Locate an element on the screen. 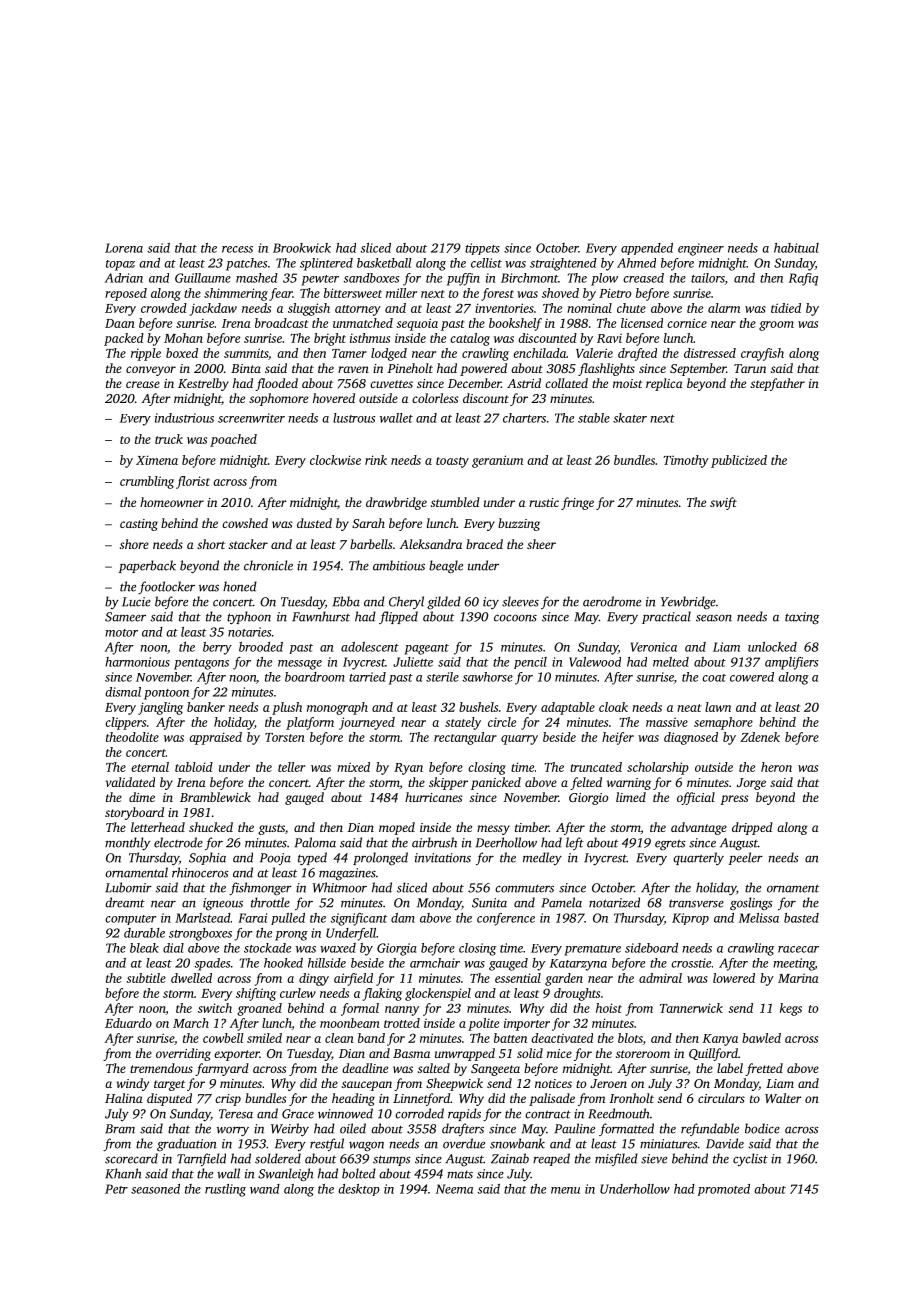 This screenshot has height=1308, width=924. swift is located at coordinates (723, 503).
